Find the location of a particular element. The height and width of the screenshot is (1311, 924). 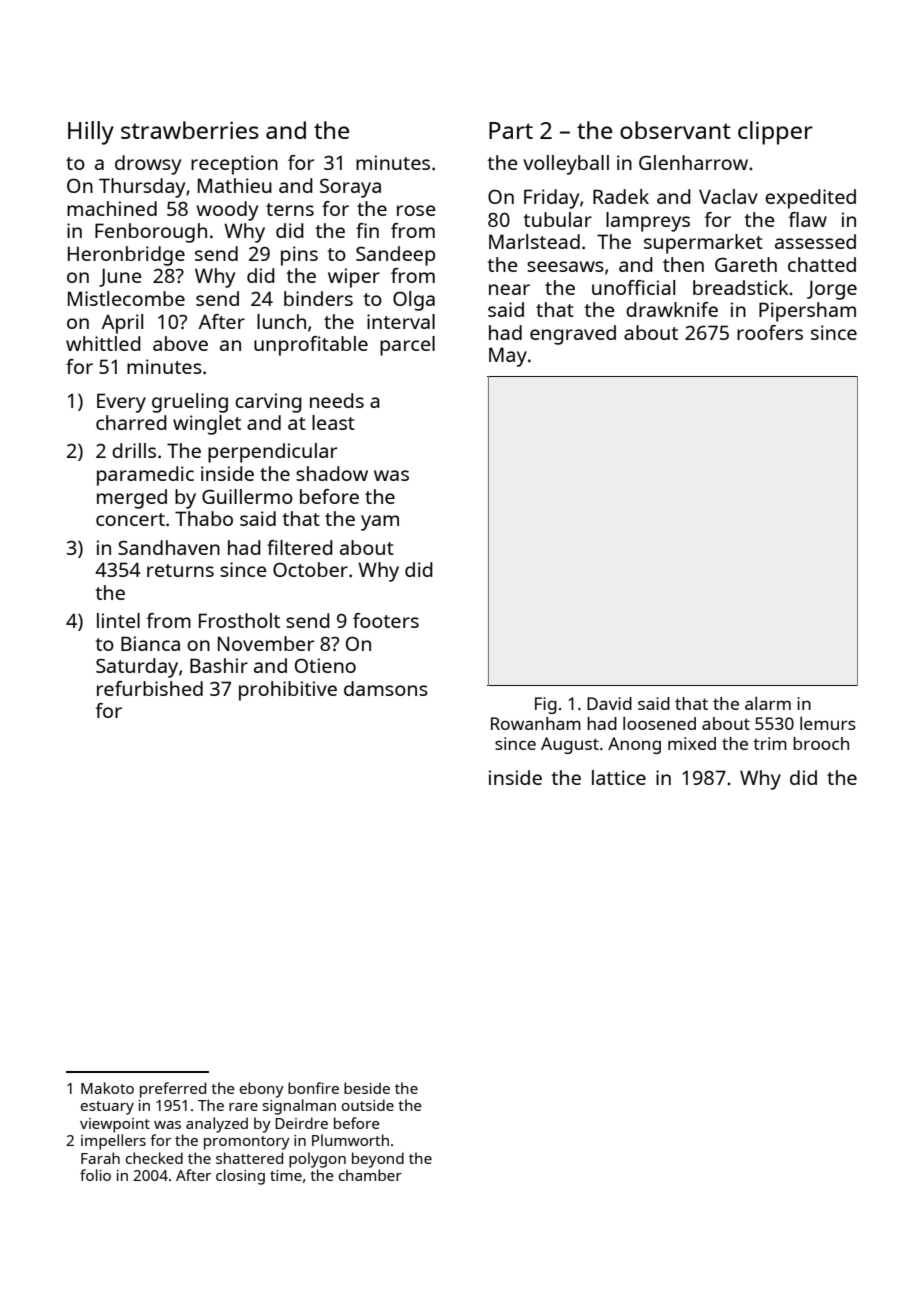

checked is located at coordinates (154, 1158).
